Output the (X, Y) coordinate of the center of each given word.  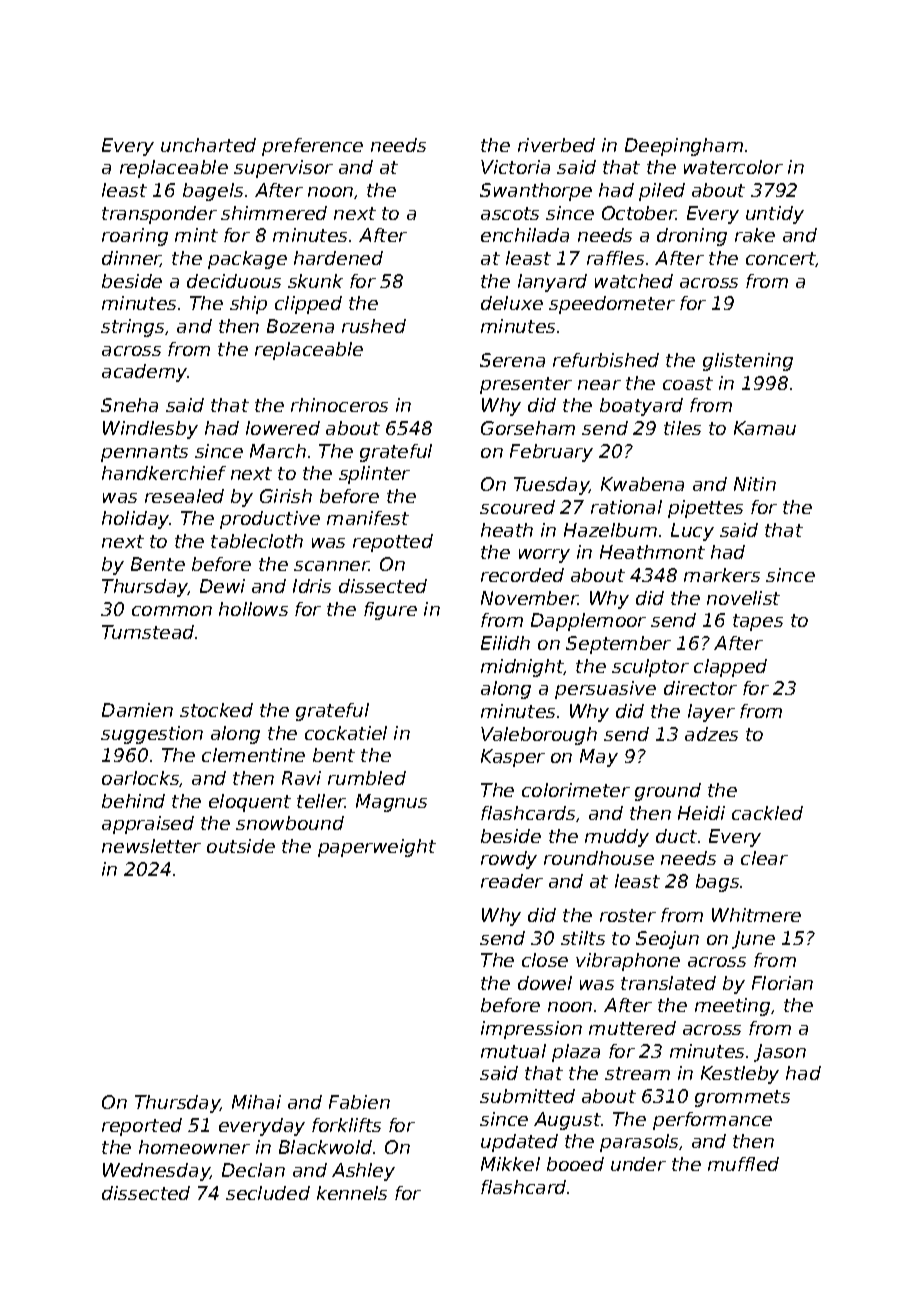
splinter (374, 475)
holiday (136, 520)
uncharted (208, 145)
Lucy (692, 532)
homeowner (194, 1147)
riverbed (556, 145)
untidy (775, 215)
